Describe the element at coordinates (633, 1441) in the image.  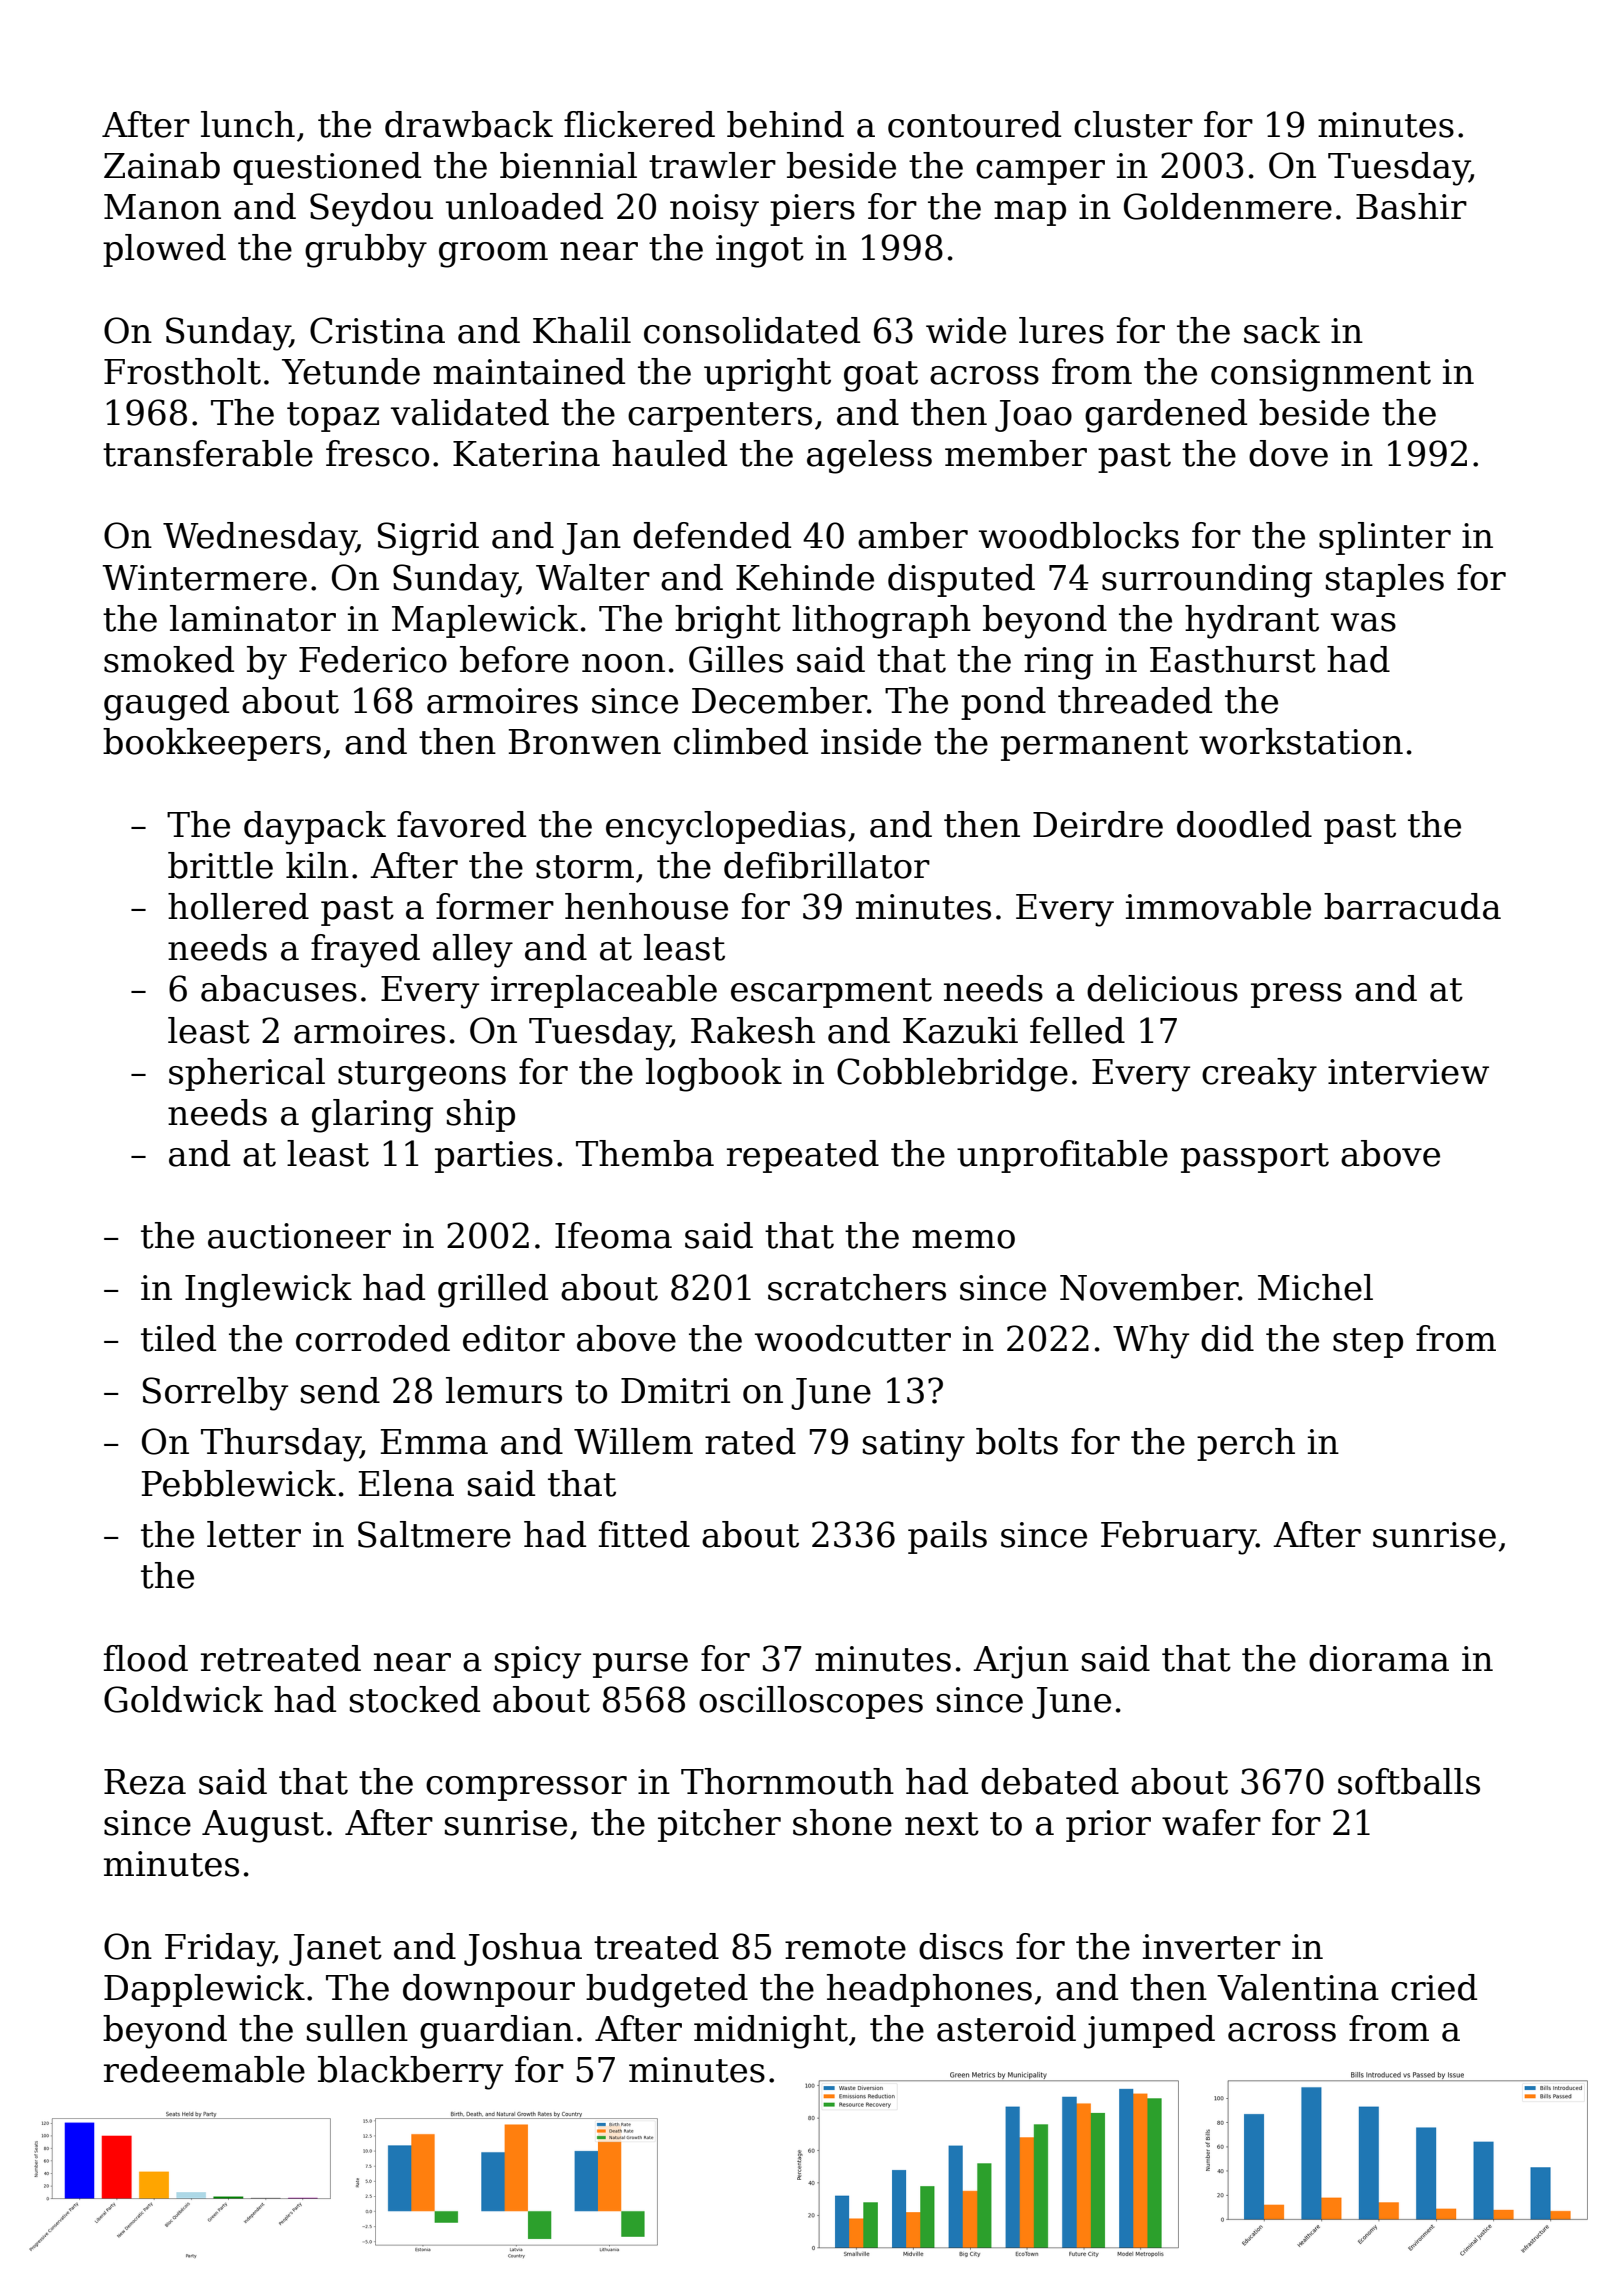
I see `Willem` at that location.
